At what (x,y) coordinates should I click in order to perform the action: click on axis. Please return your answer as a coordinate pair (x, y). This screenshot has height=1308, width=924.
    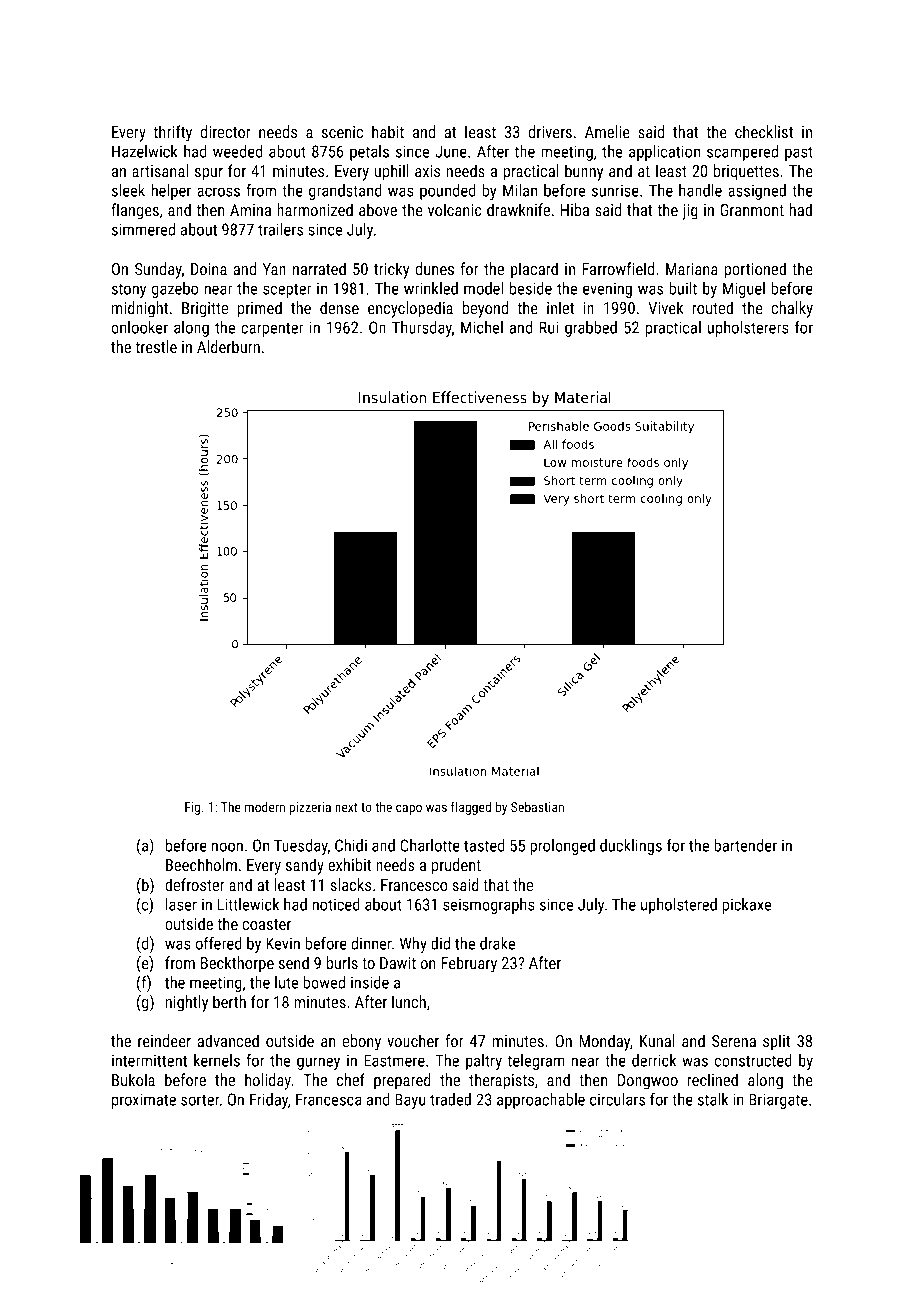
    Looking at the image, I should click on (427, 171).
